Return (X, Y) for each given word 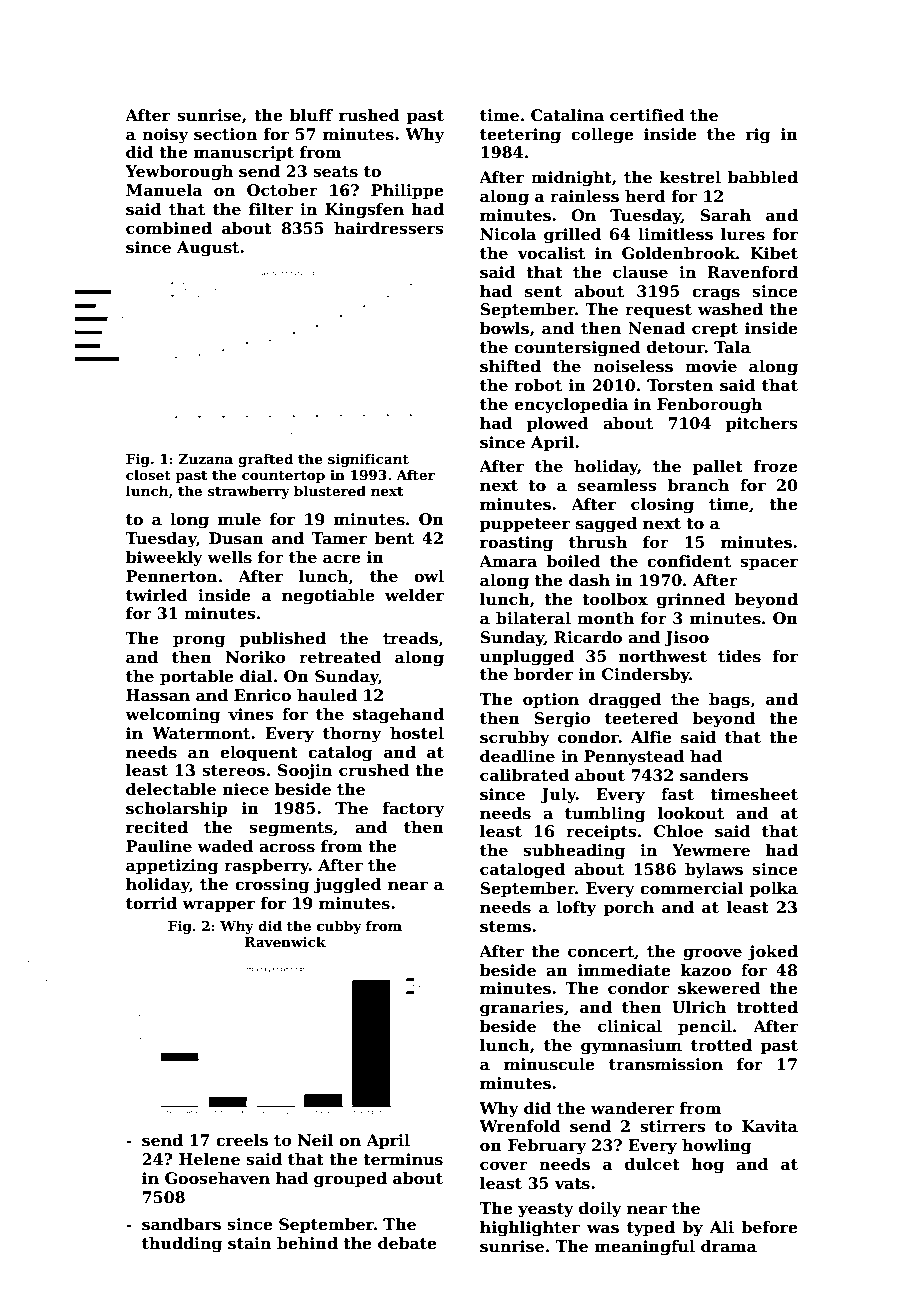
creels (242, 1140)
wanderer (632, 1108)
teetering (520, 136)
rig (758, 136)
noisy (165, 136)
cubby (339, 927)
